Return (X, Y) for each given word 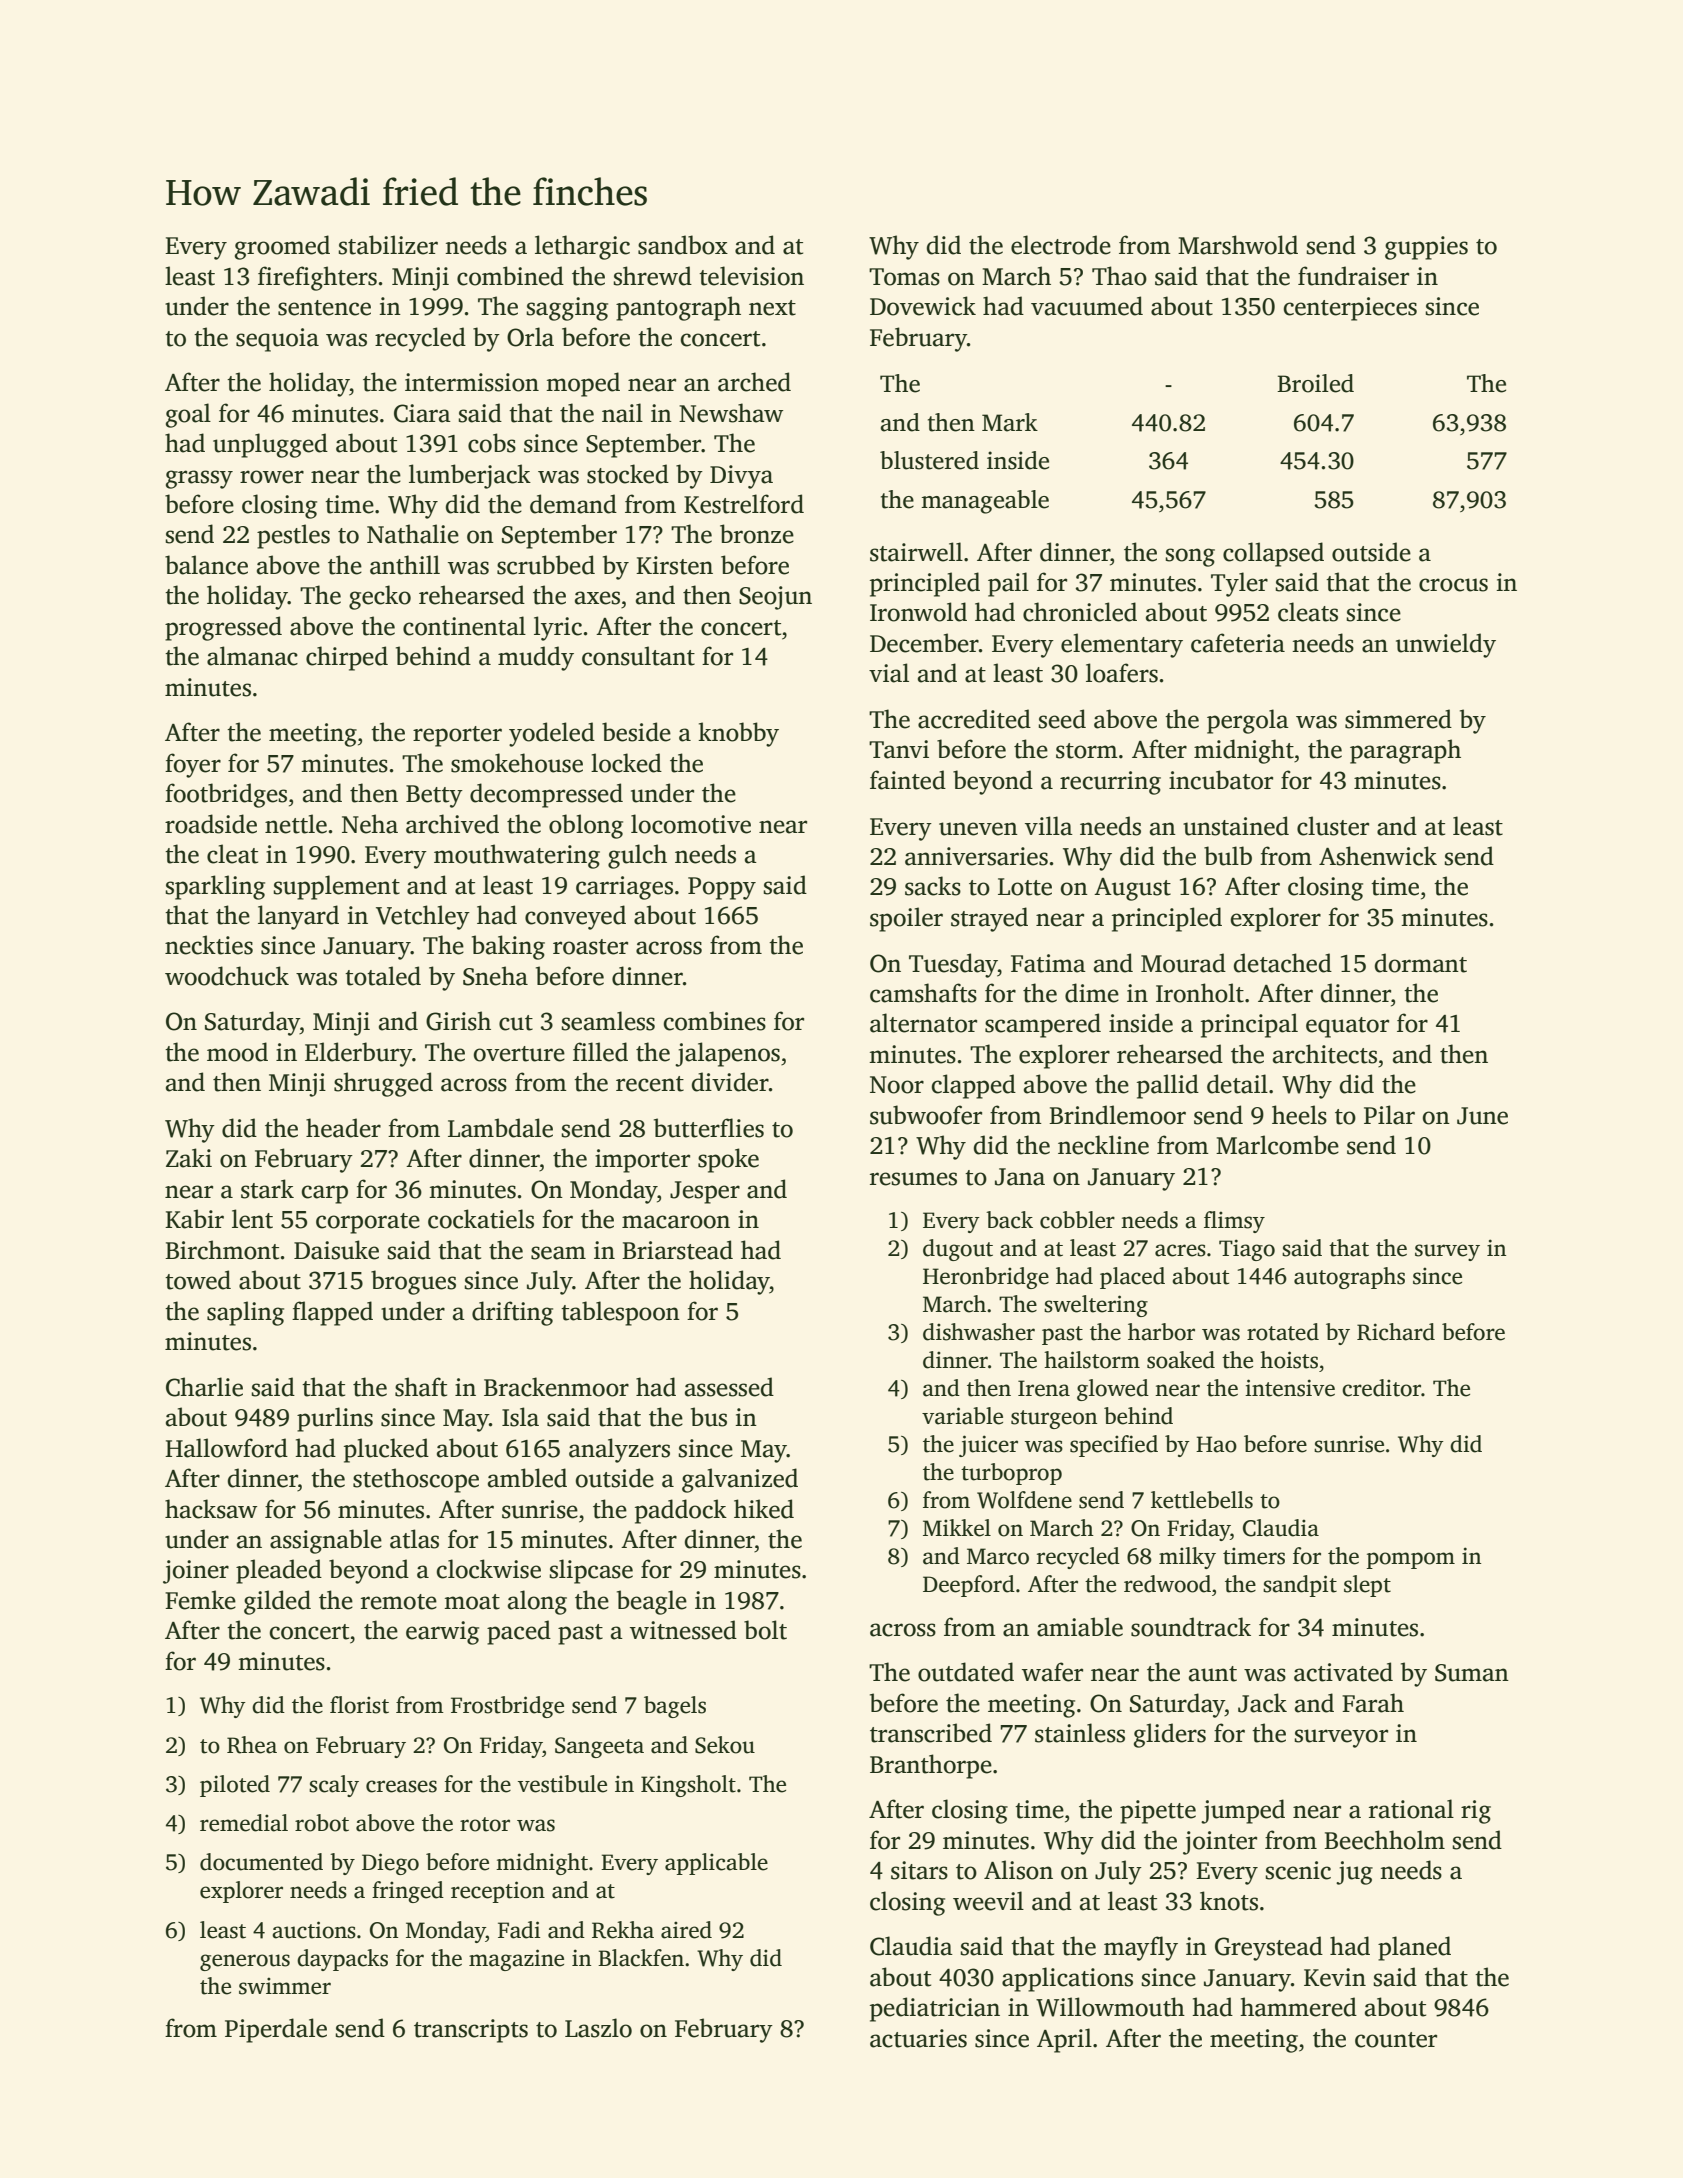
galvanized (740, 1480)
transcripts (471, 2031)
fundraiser (1353, 276)
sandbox (683, 245)
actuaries (918, 2038)
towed (198, 1280)
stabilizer (388, 245)
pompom (1411, 1560)
